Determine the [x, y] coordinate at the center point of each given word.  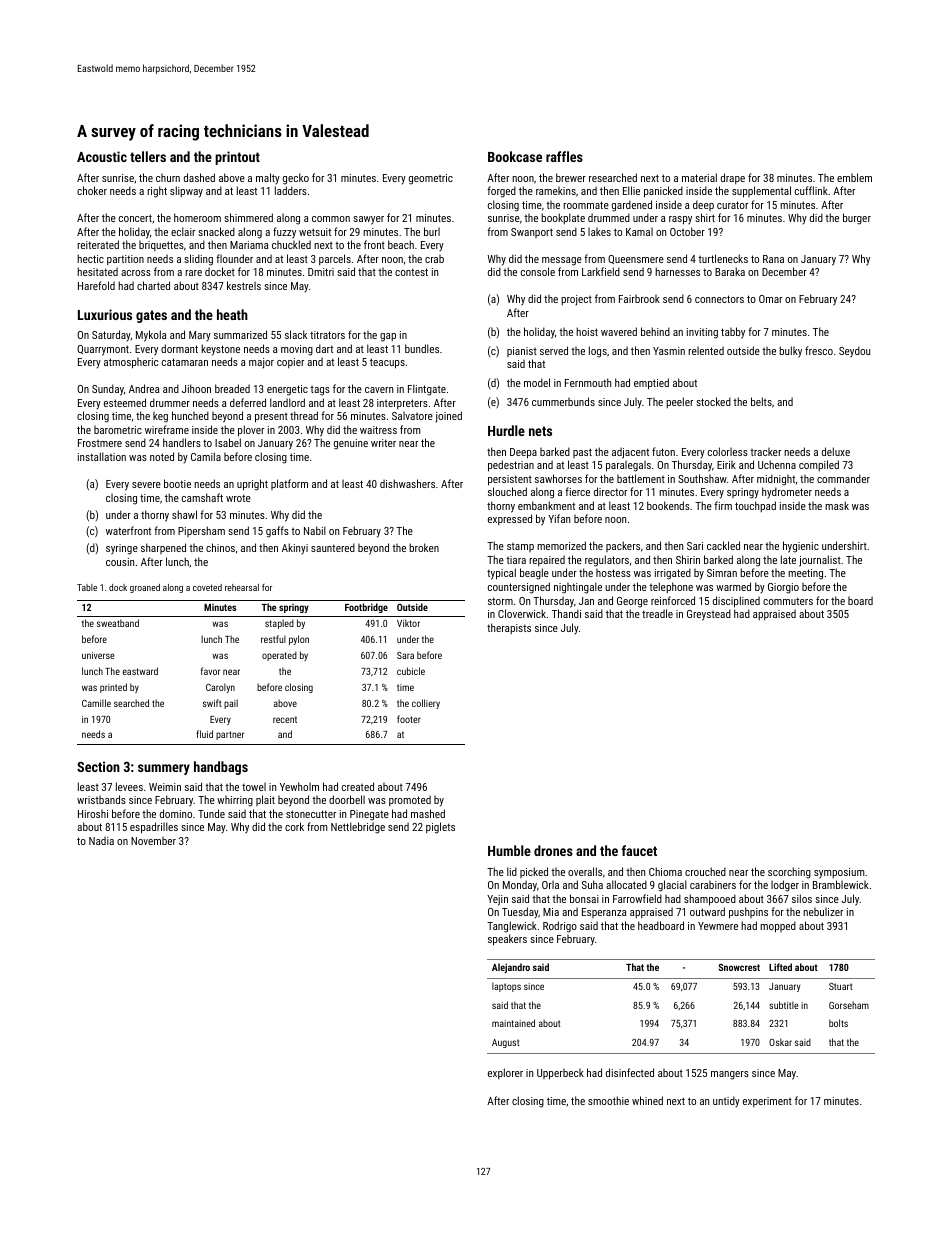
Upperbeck [560, 1074]
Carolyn [220, 688]
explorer [505, 1073]
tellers [148, 156]
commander [843, 478]
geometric [431, 179]
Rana [773, 259]
